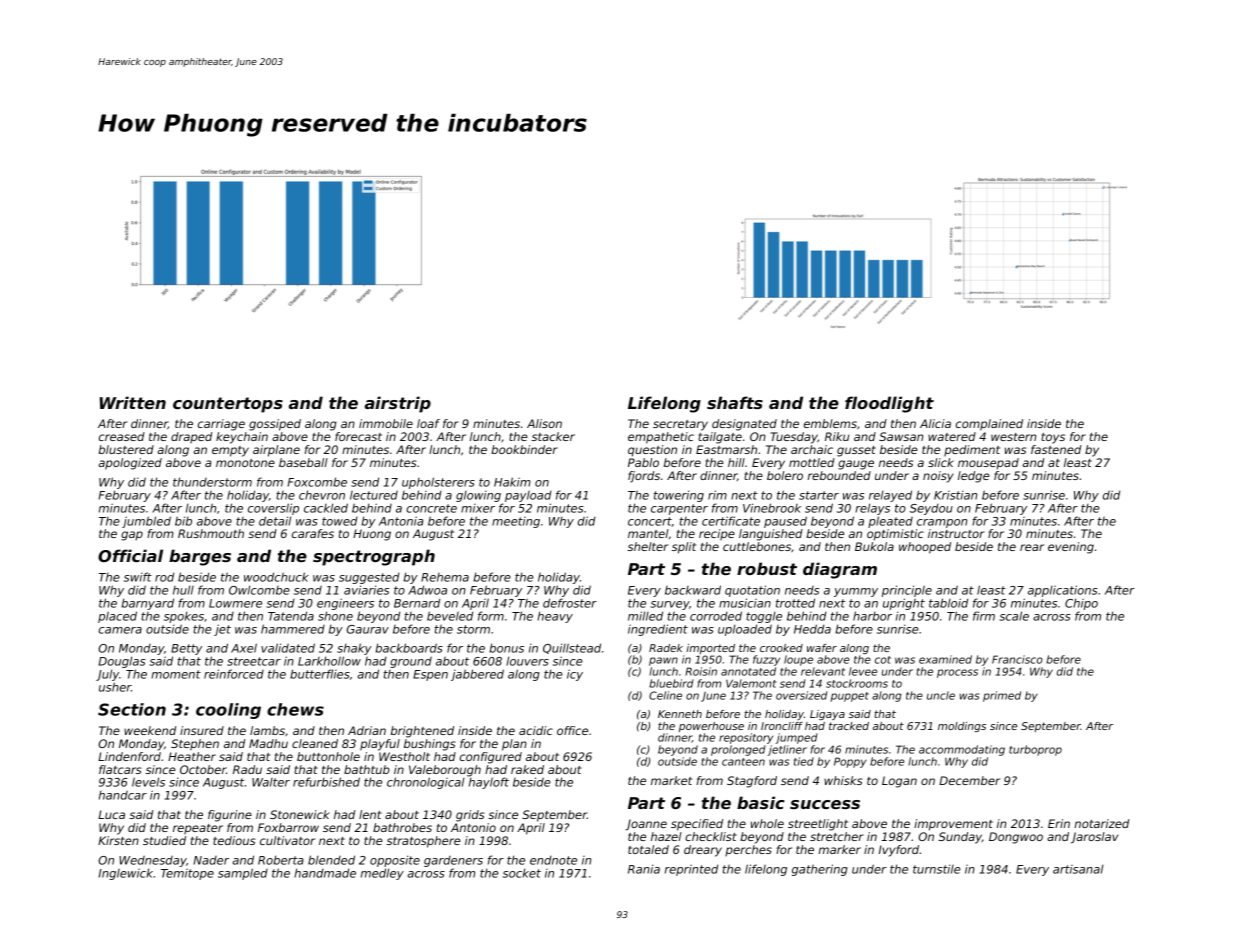  What do you see at coordinates (528, 496) in the screenshot?
I see `payload` at bounding box center [528, 496].
